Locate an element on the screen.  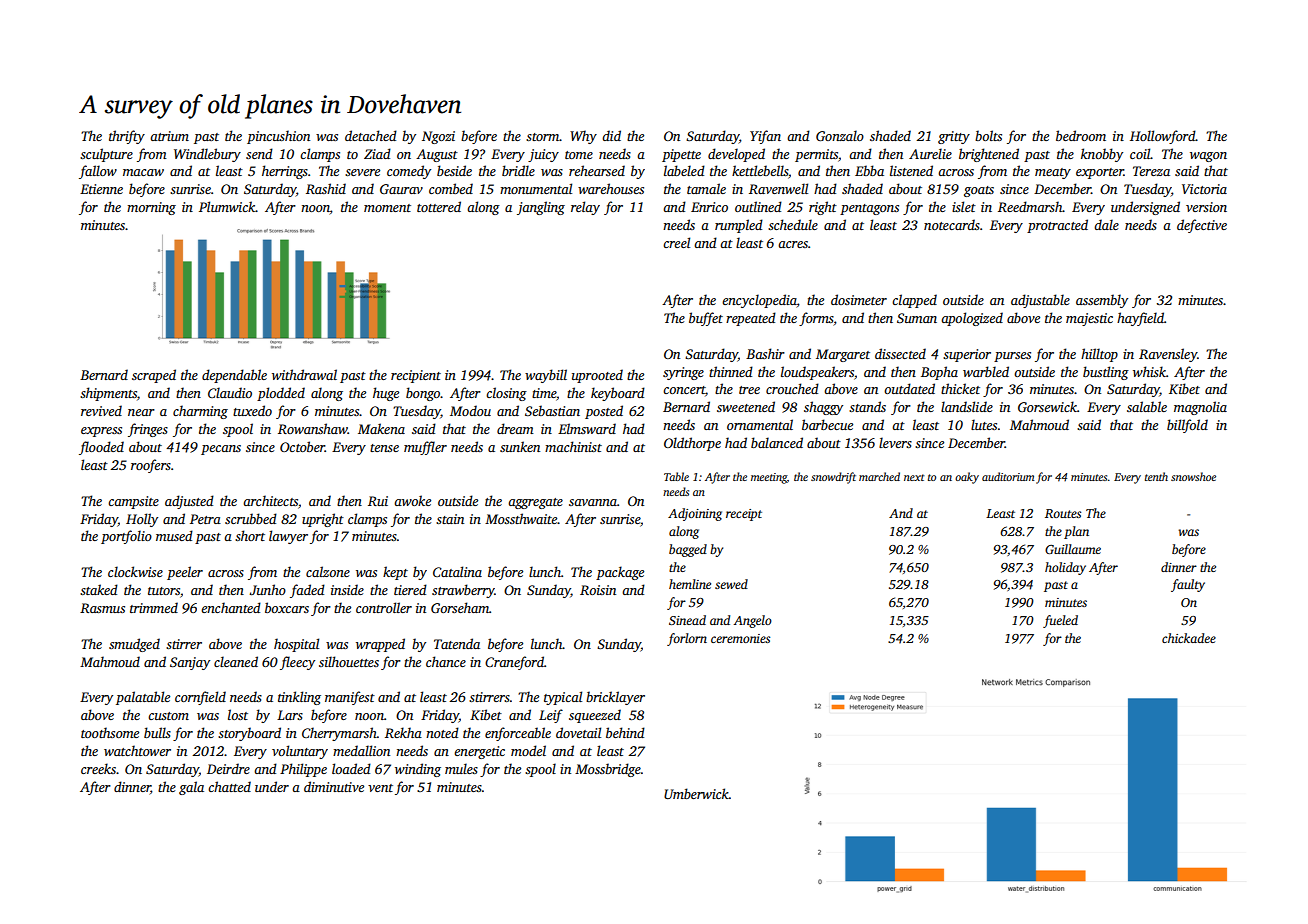
meaty is located at coordinates (1053, 173).
